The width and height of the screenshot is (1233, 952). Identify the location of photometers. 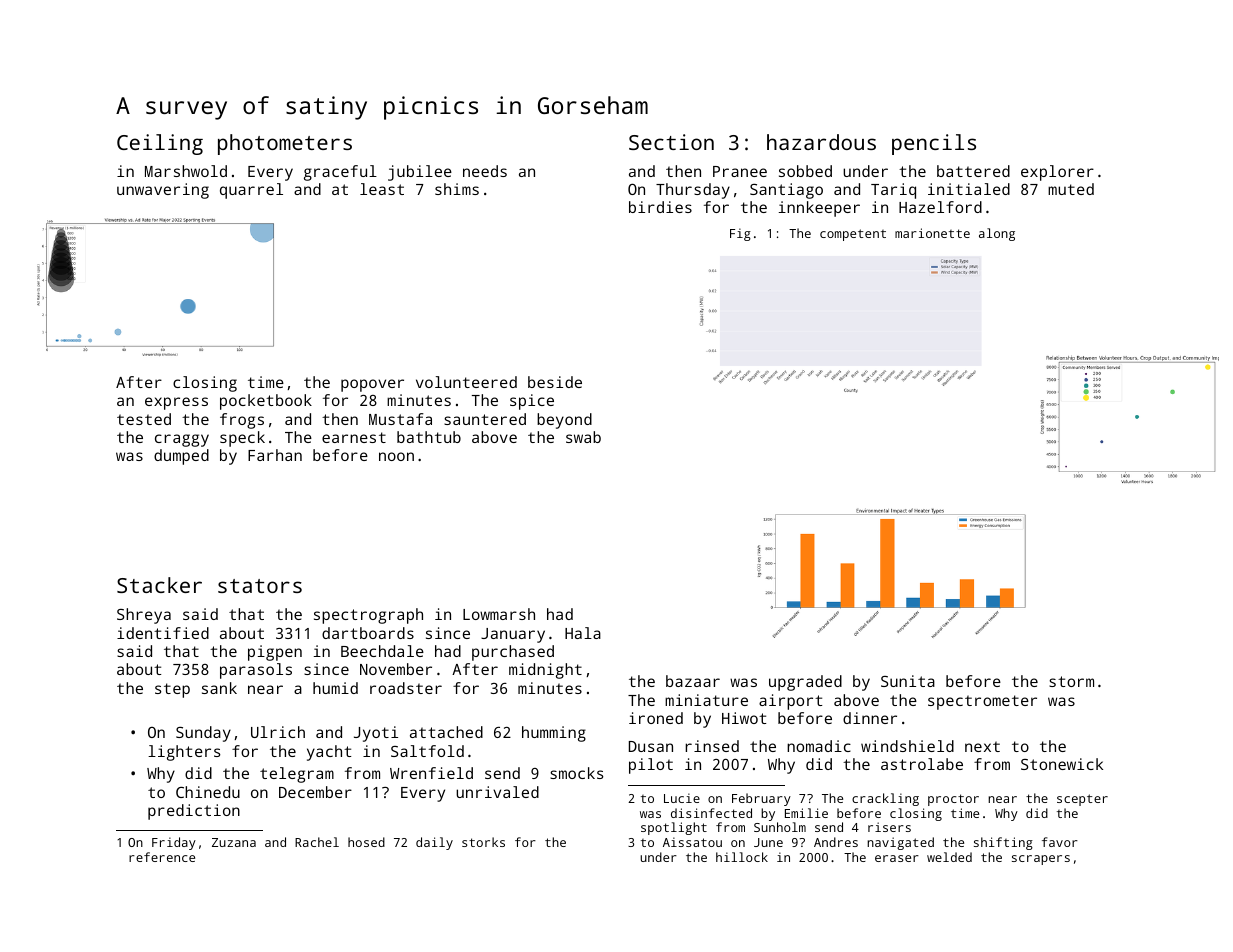
(285, 144).
